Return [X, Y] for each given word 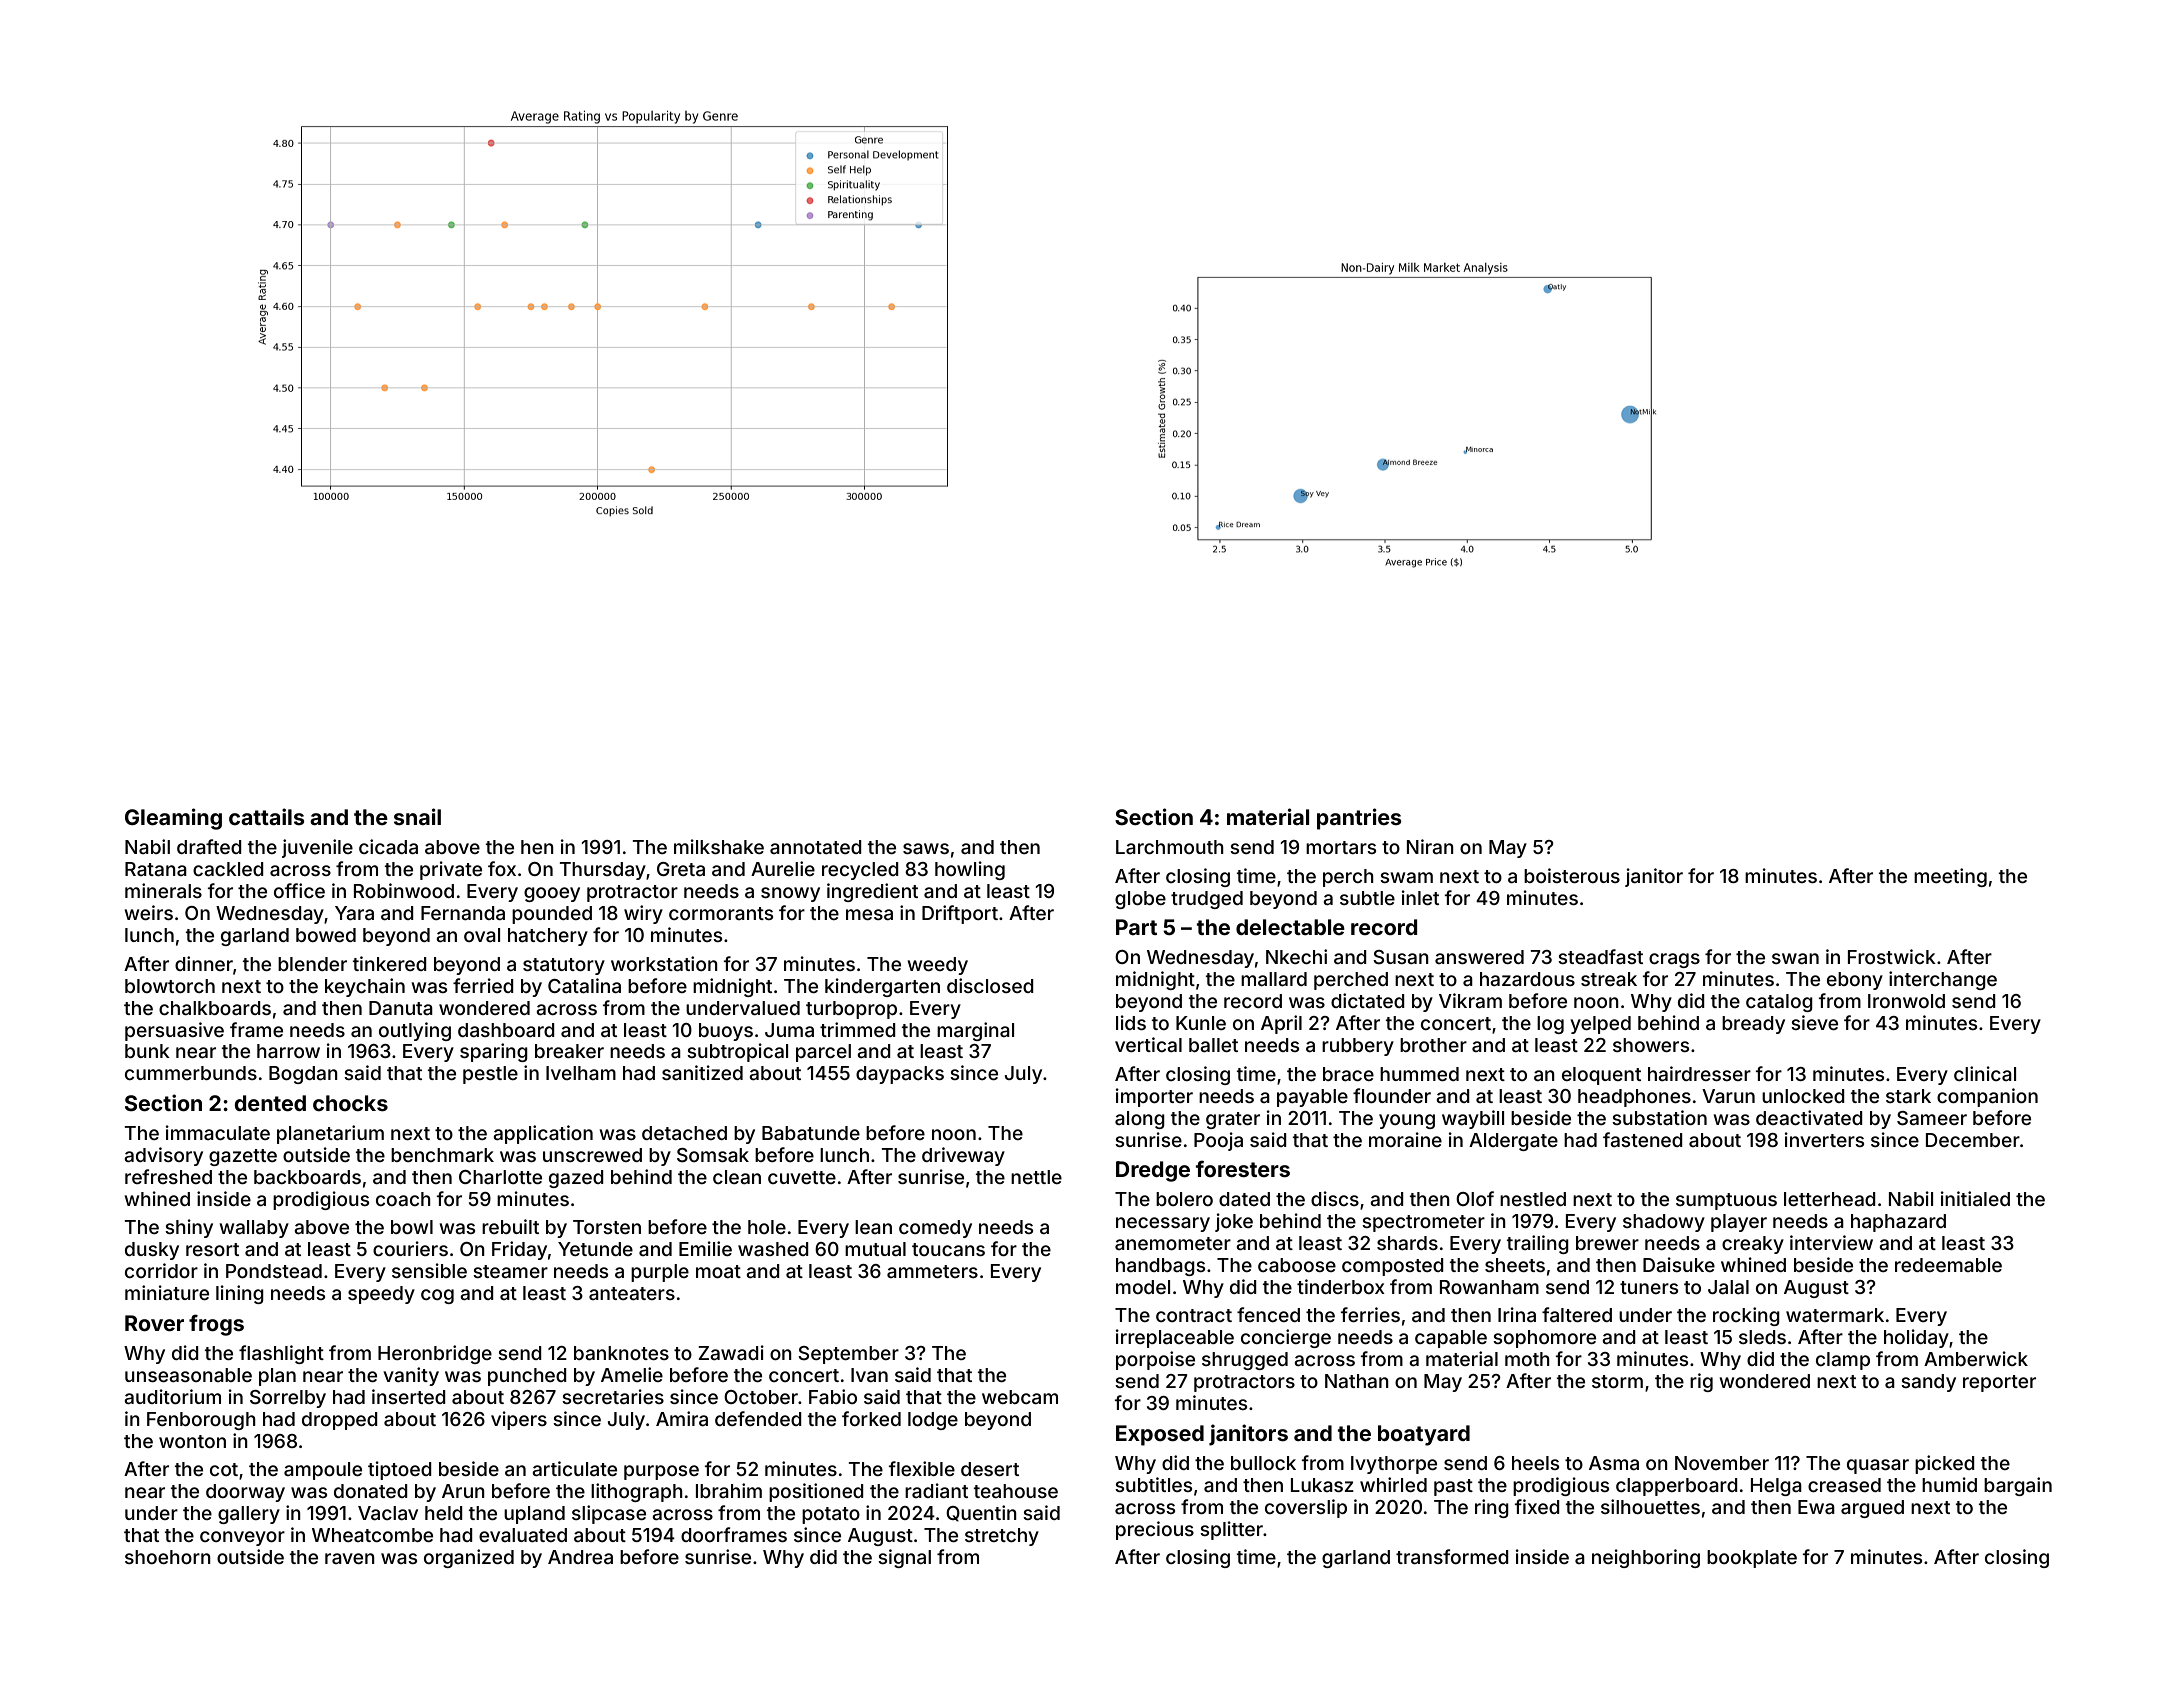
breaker [569, 1051]
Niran [1430, 846]
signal [904, 1558]
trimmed [858, 1029]
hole [767, 1227]
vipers [519, 1420]
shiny [189, 1228]
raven [350, 1558]
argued [1872, 1509]
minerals [163, 890]
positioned [816, 1492]
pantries [1359, 819]
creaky [1753, 1245]
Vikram [1470, 1000]
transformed [1452, 1556]
